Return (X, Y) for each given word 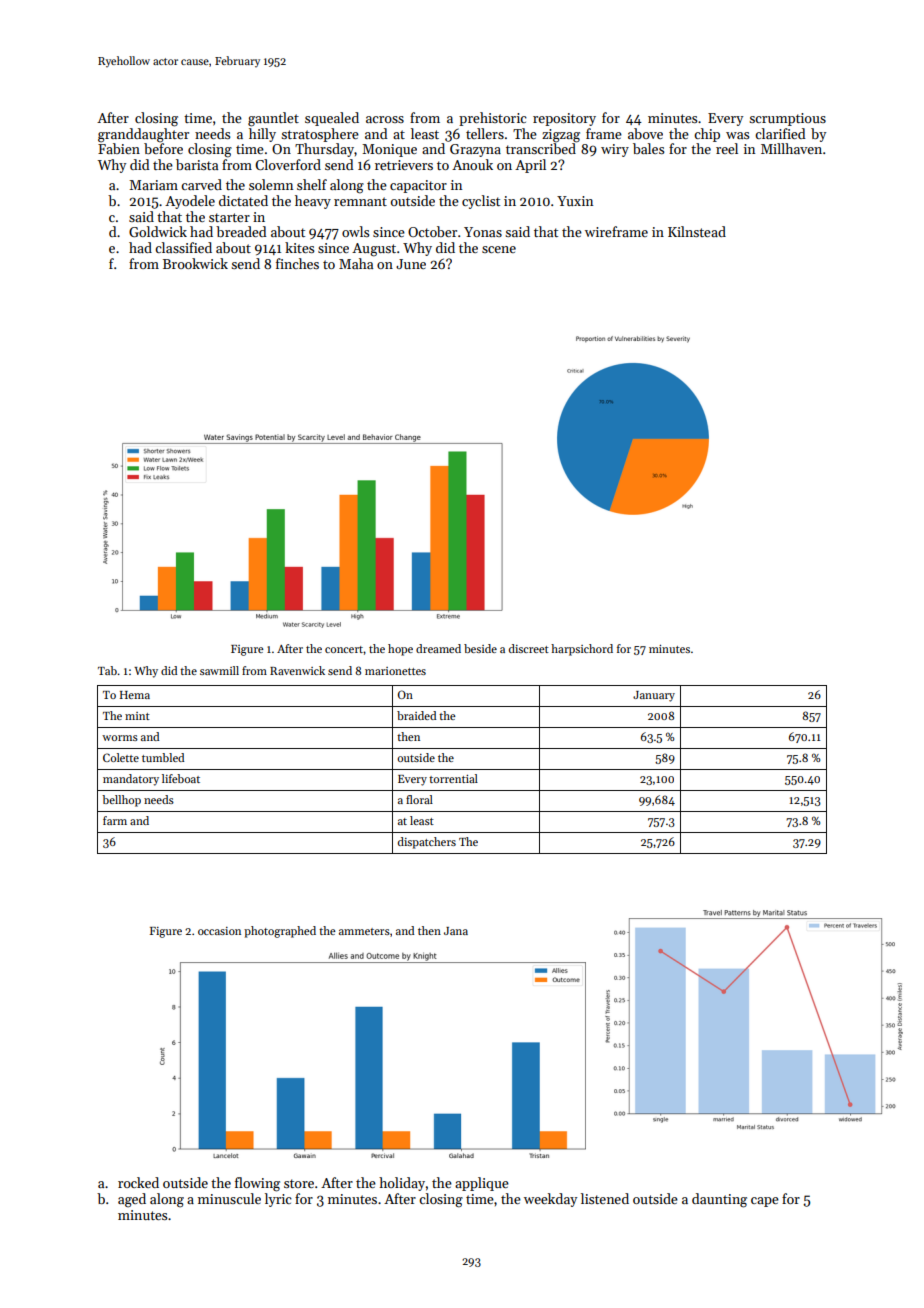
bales (648, 148)
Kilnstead (697, 231)
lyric (278, 1200)
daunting (719, 1200)
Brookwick (195, 263)
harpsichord (582, 650)
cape (765, 1202)
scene (499, 249)
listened (605, 1198)
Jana (456, 931)
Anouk (472, 164)
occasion (219, 931)
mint (137, 716)
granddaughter (143, 135)
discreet (529, 648)
